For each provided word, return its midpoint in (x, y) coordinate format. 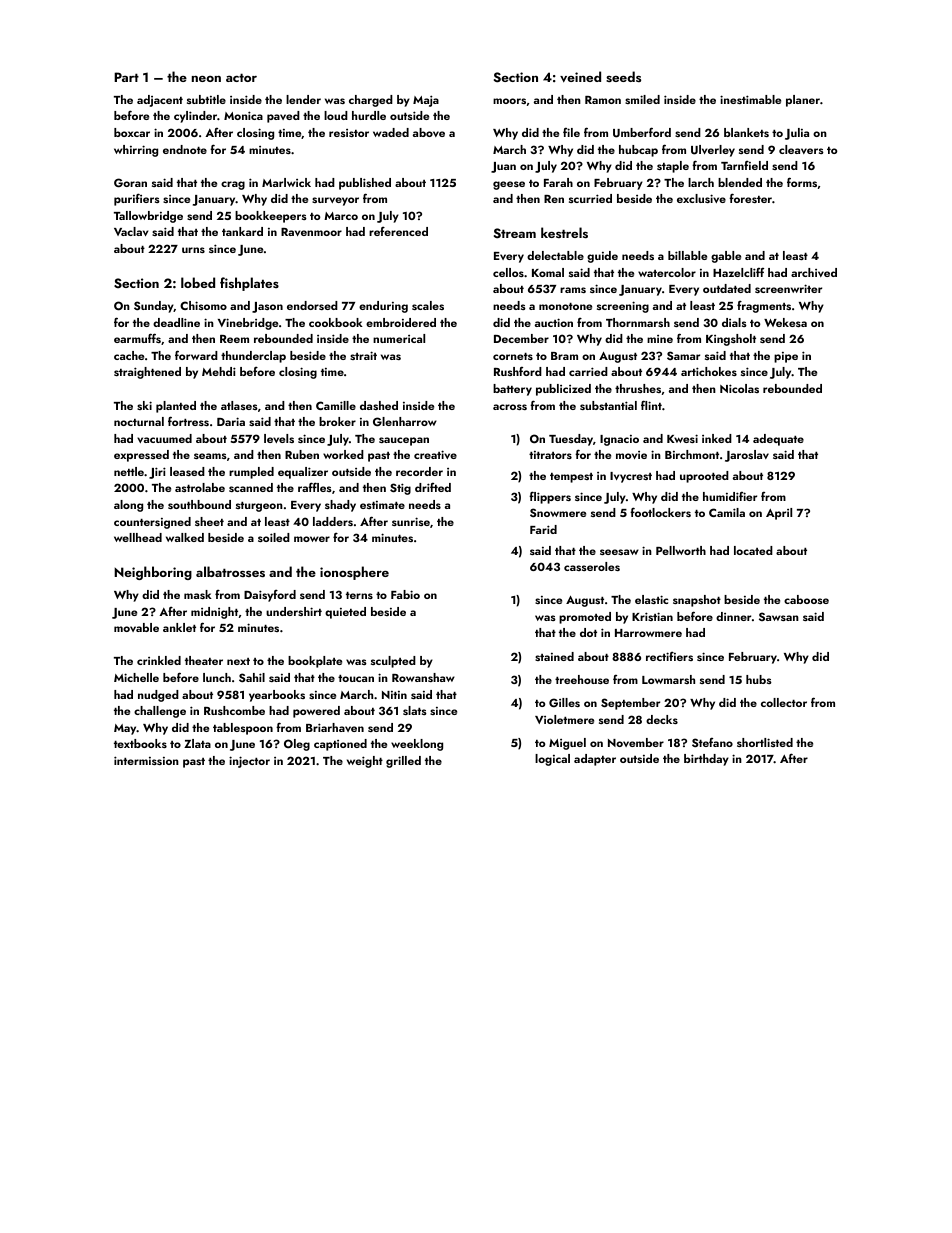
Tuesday (571, 440)
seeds (623, 76)
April (779, 514)
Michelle (136, 677)
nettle (129, 471)
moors (509, 101)
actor (241, 77)
